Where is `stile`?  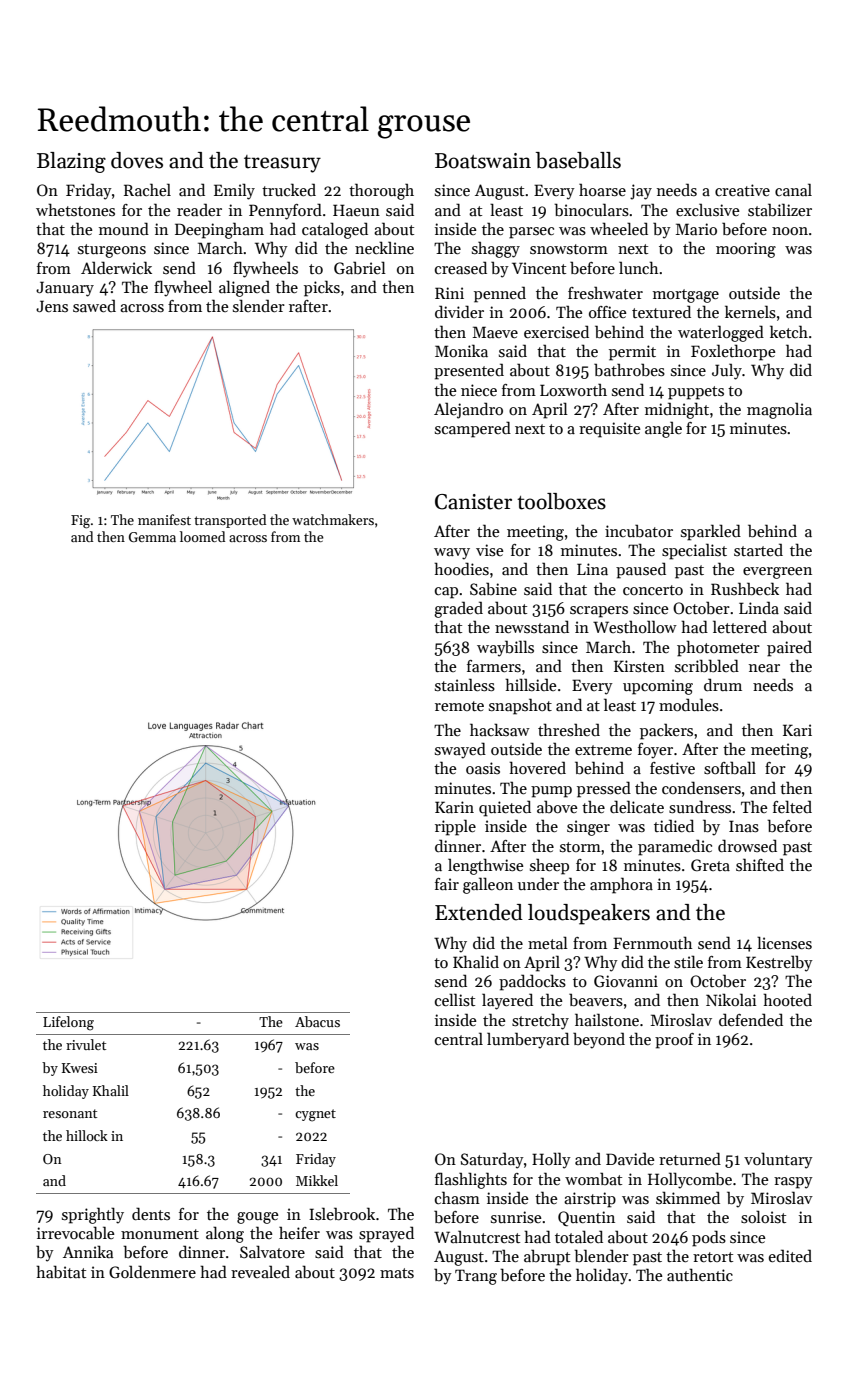 stile is located at coordinates (688, 962).
